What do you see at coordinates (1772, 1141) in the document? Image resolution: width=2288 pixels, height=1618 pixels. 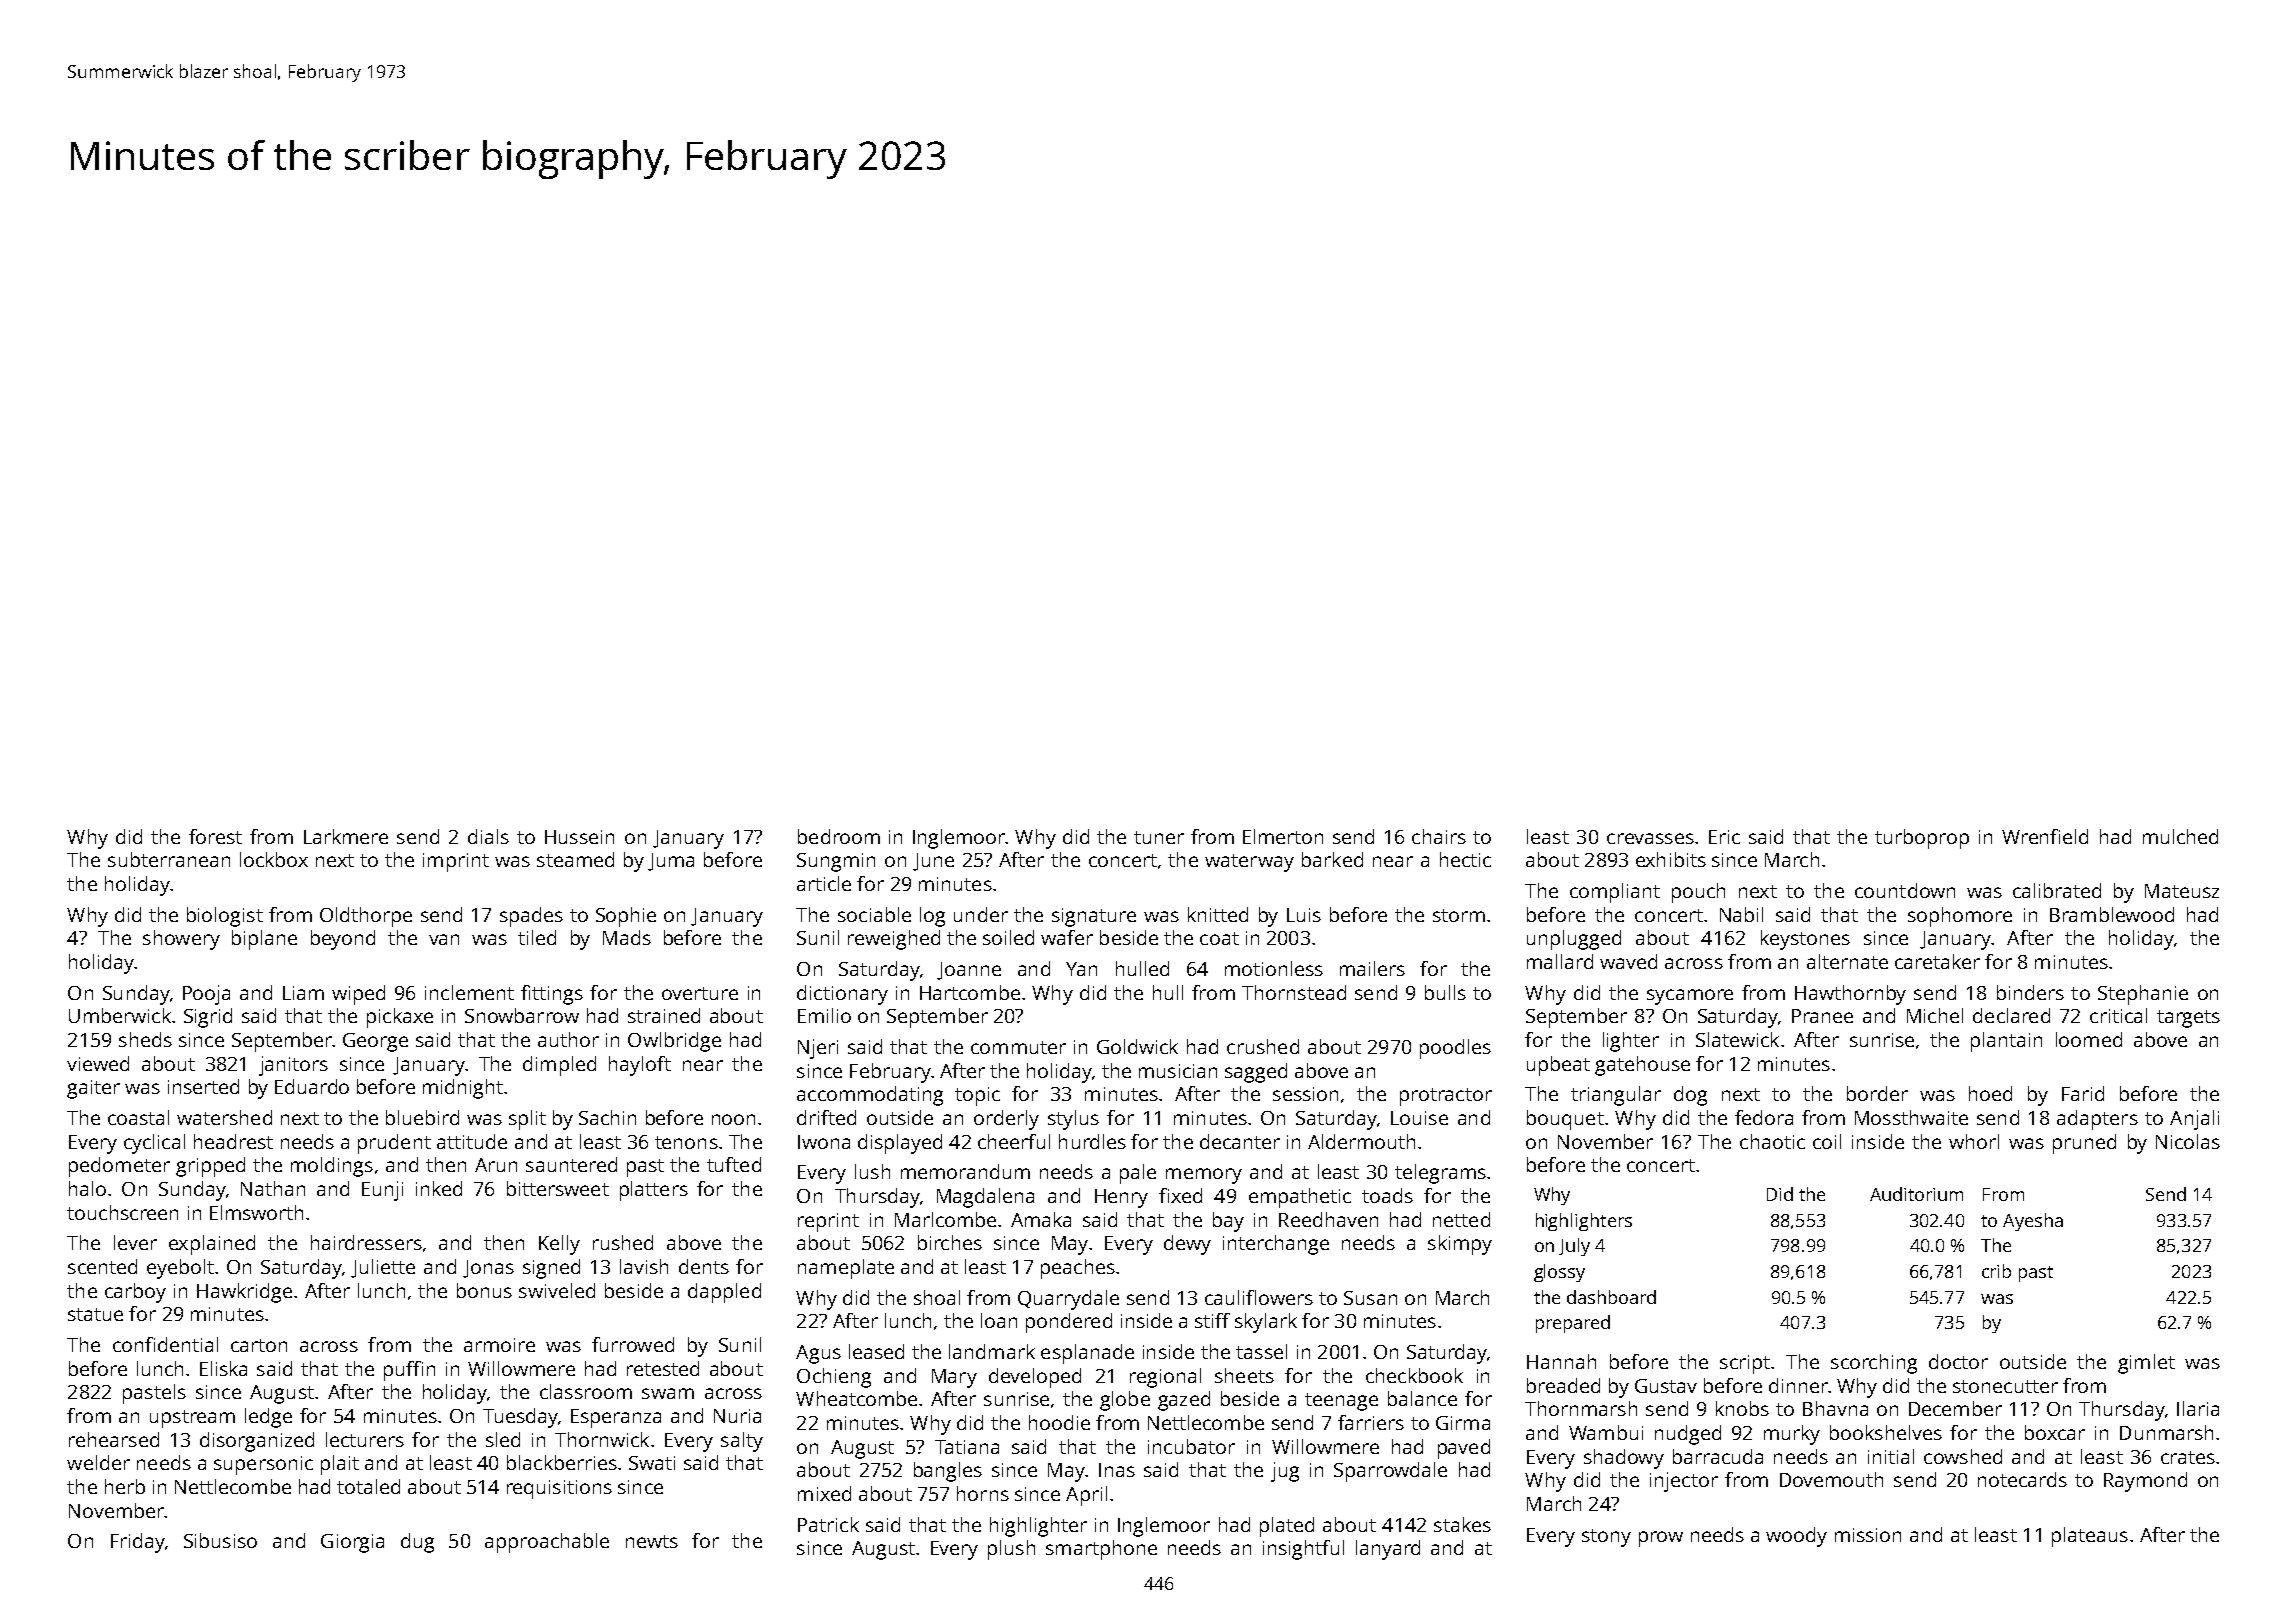 I see `chaotic` at bounding box center [1772, 1141].
